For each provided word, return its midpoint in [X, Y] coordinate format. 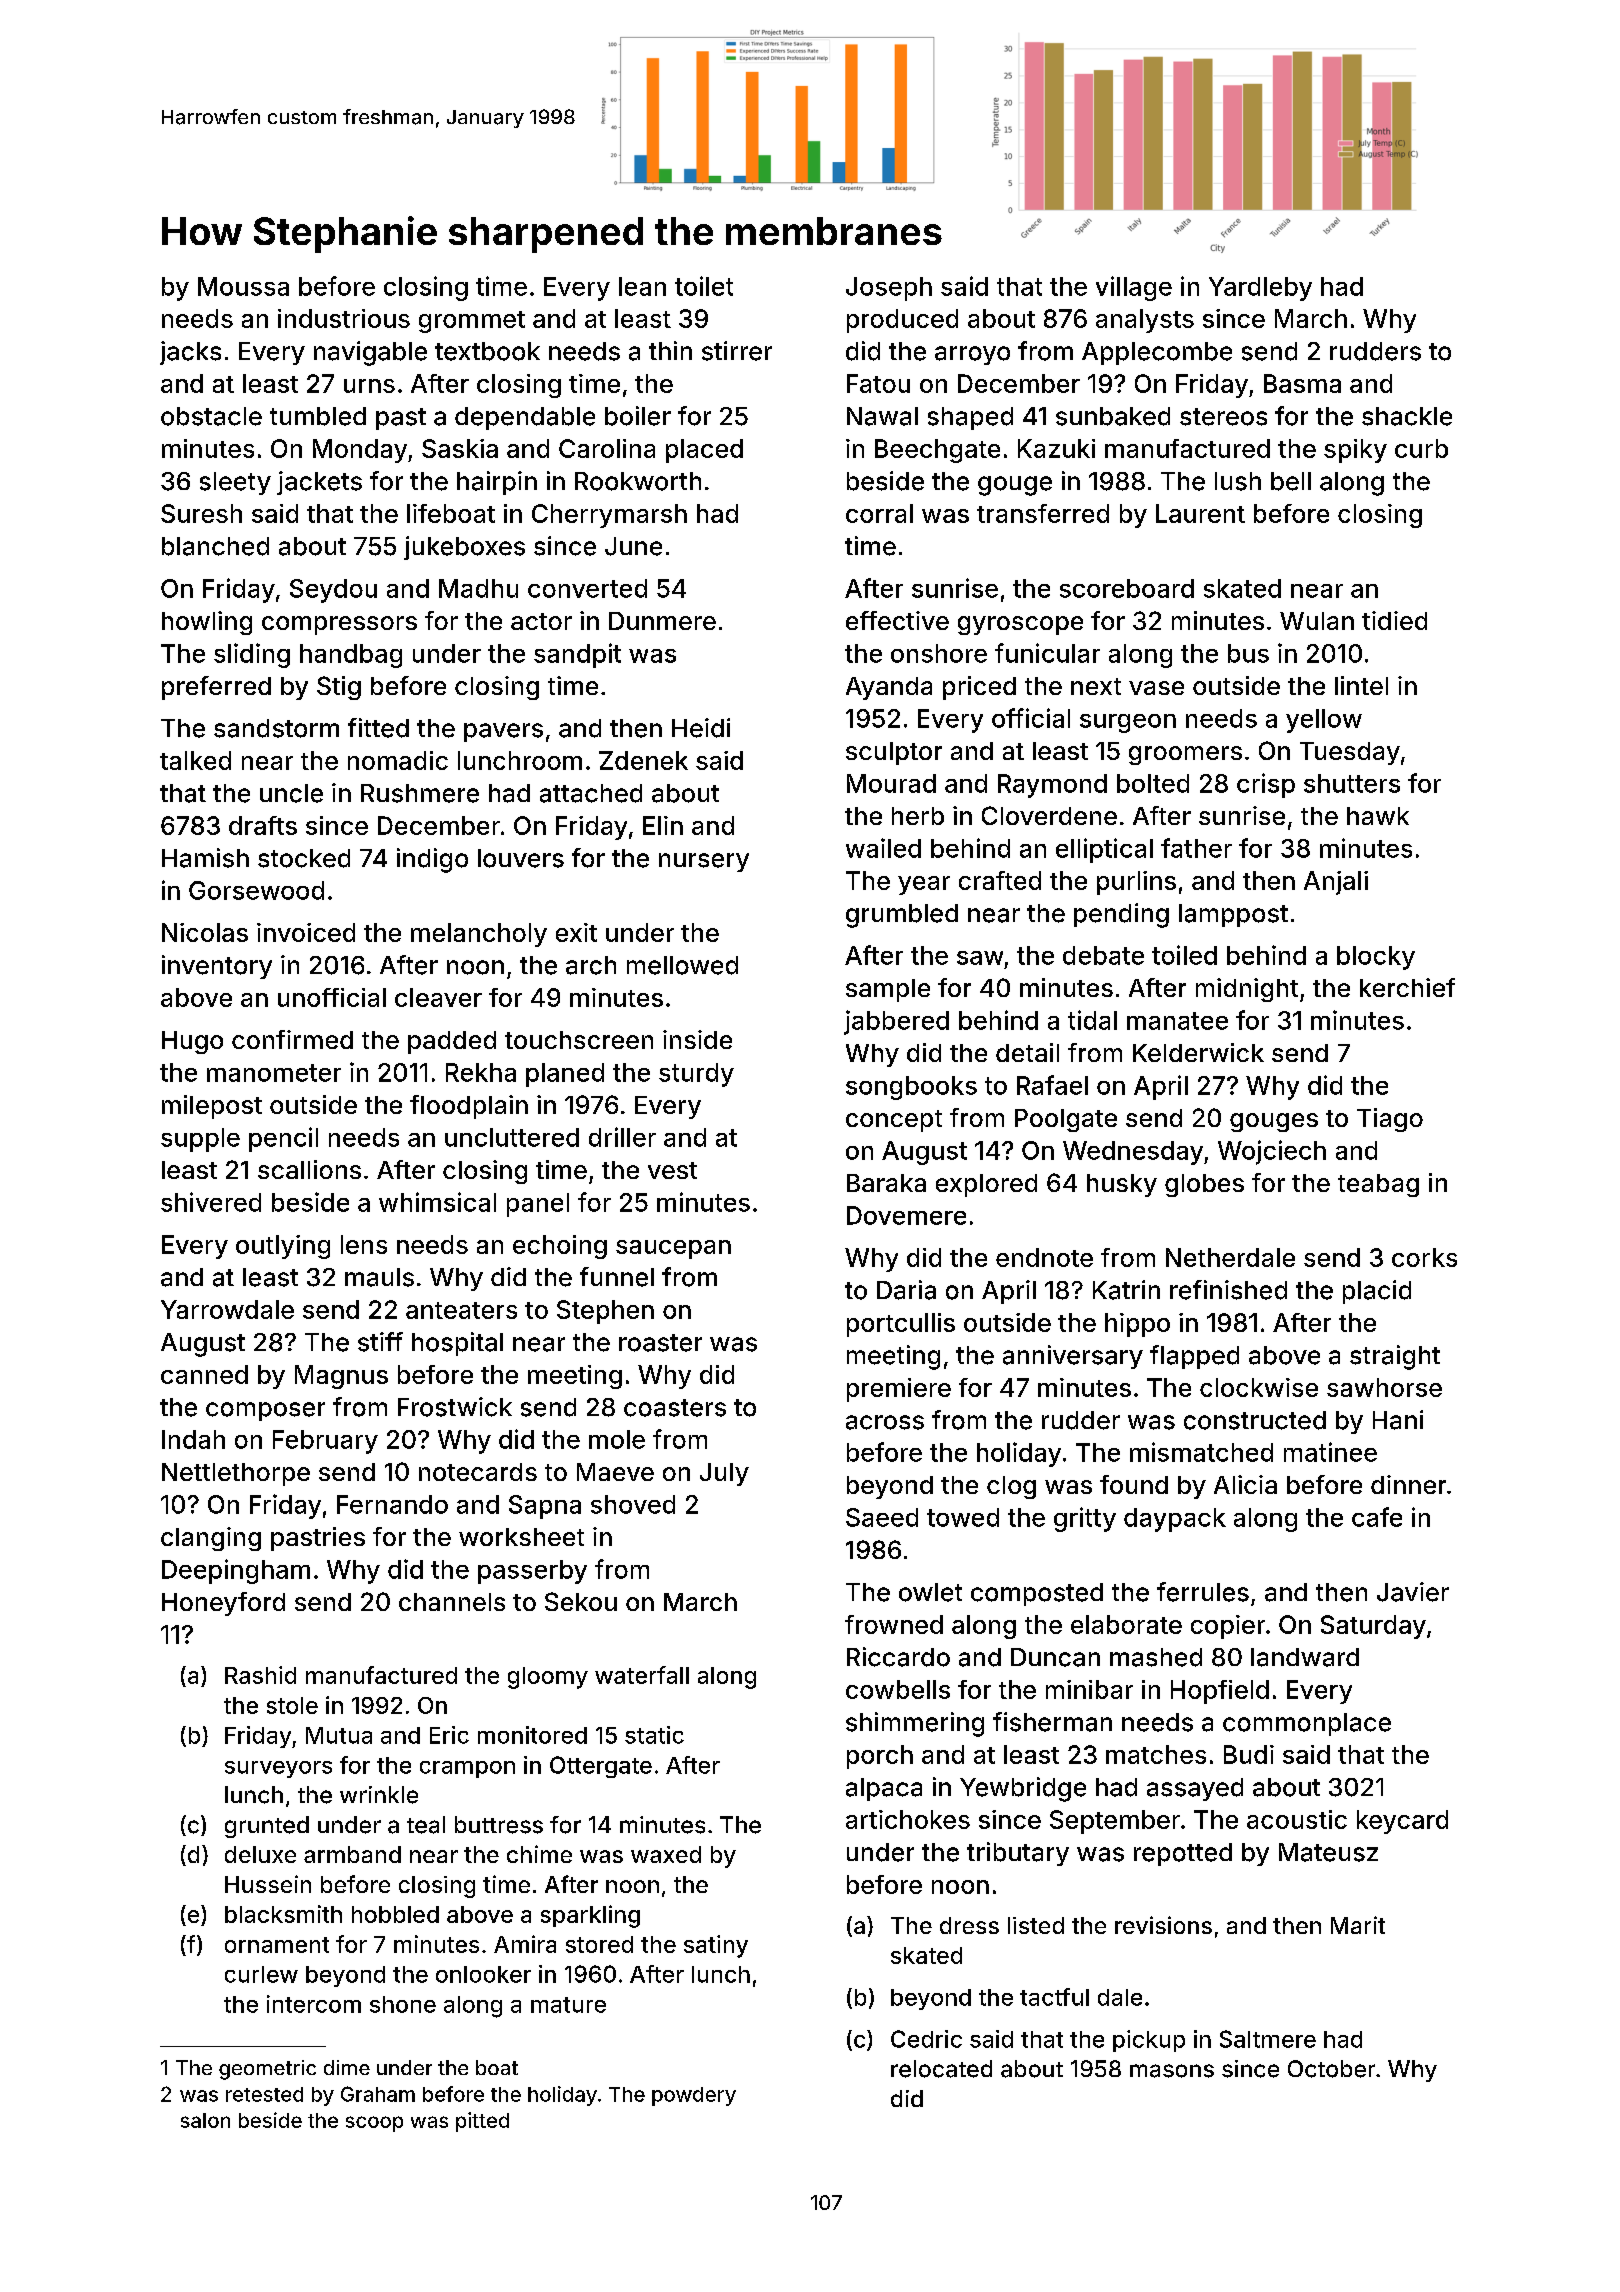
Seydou [333, 591]
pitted [482, 2122]
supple [200, 1140]
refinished [1228, 1290]
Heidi [701, 728]
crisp [1266, 785]
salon [205, 2120]
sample [888, 990]
